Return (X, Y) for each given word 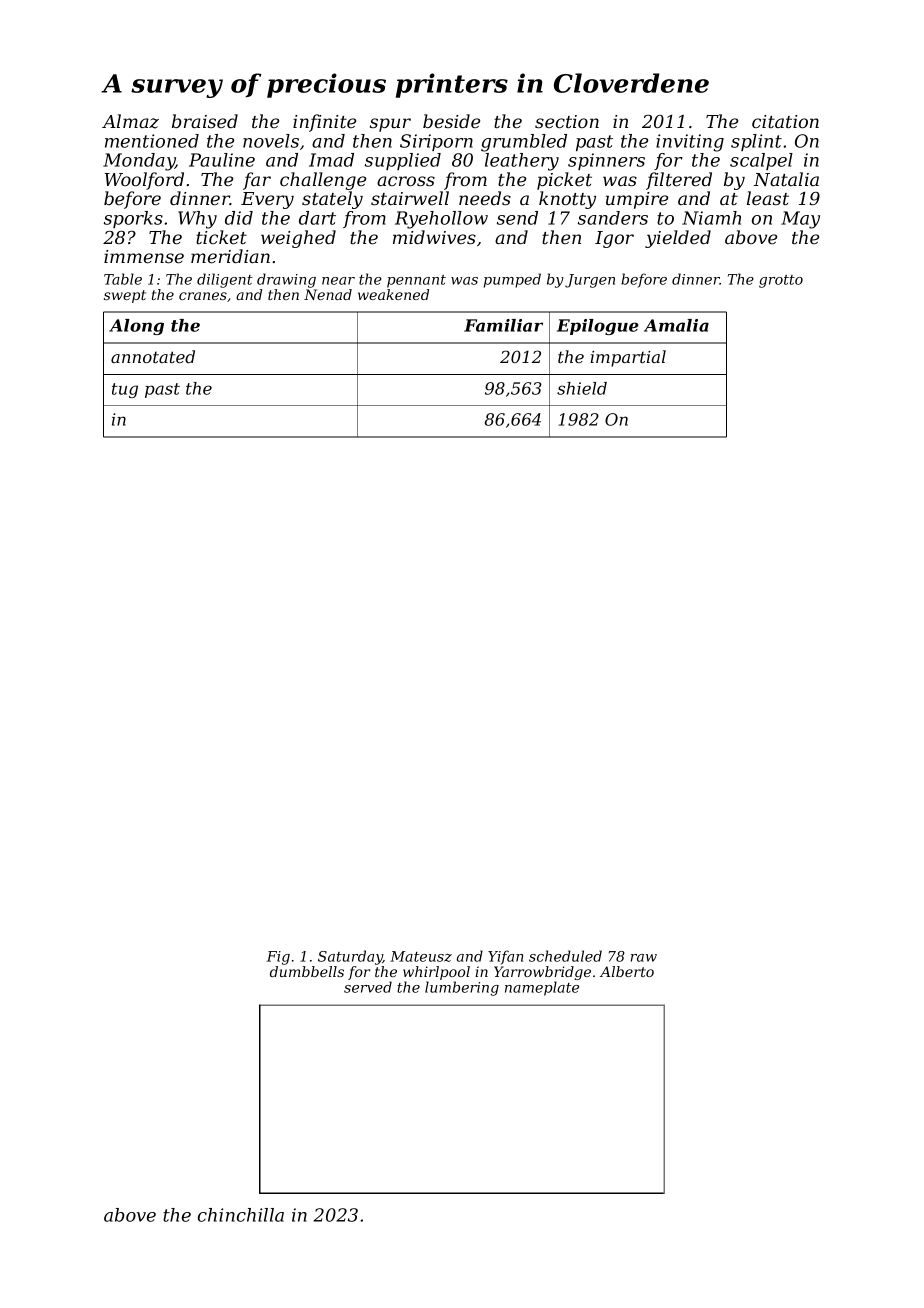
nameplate (542, 988)
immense (144, 256)
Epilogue (598, 327)
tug (125, 390)
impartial (628, 358)
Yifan (505, 957)
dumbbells (307, 971)
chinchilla (241, 1215)
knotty (567, 200)
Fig (278, 958)
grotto (781, 281)
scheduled (565, 956)
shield (582, 388)
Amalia (676, 325)
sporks (133, 219)
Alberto (627, 971)
